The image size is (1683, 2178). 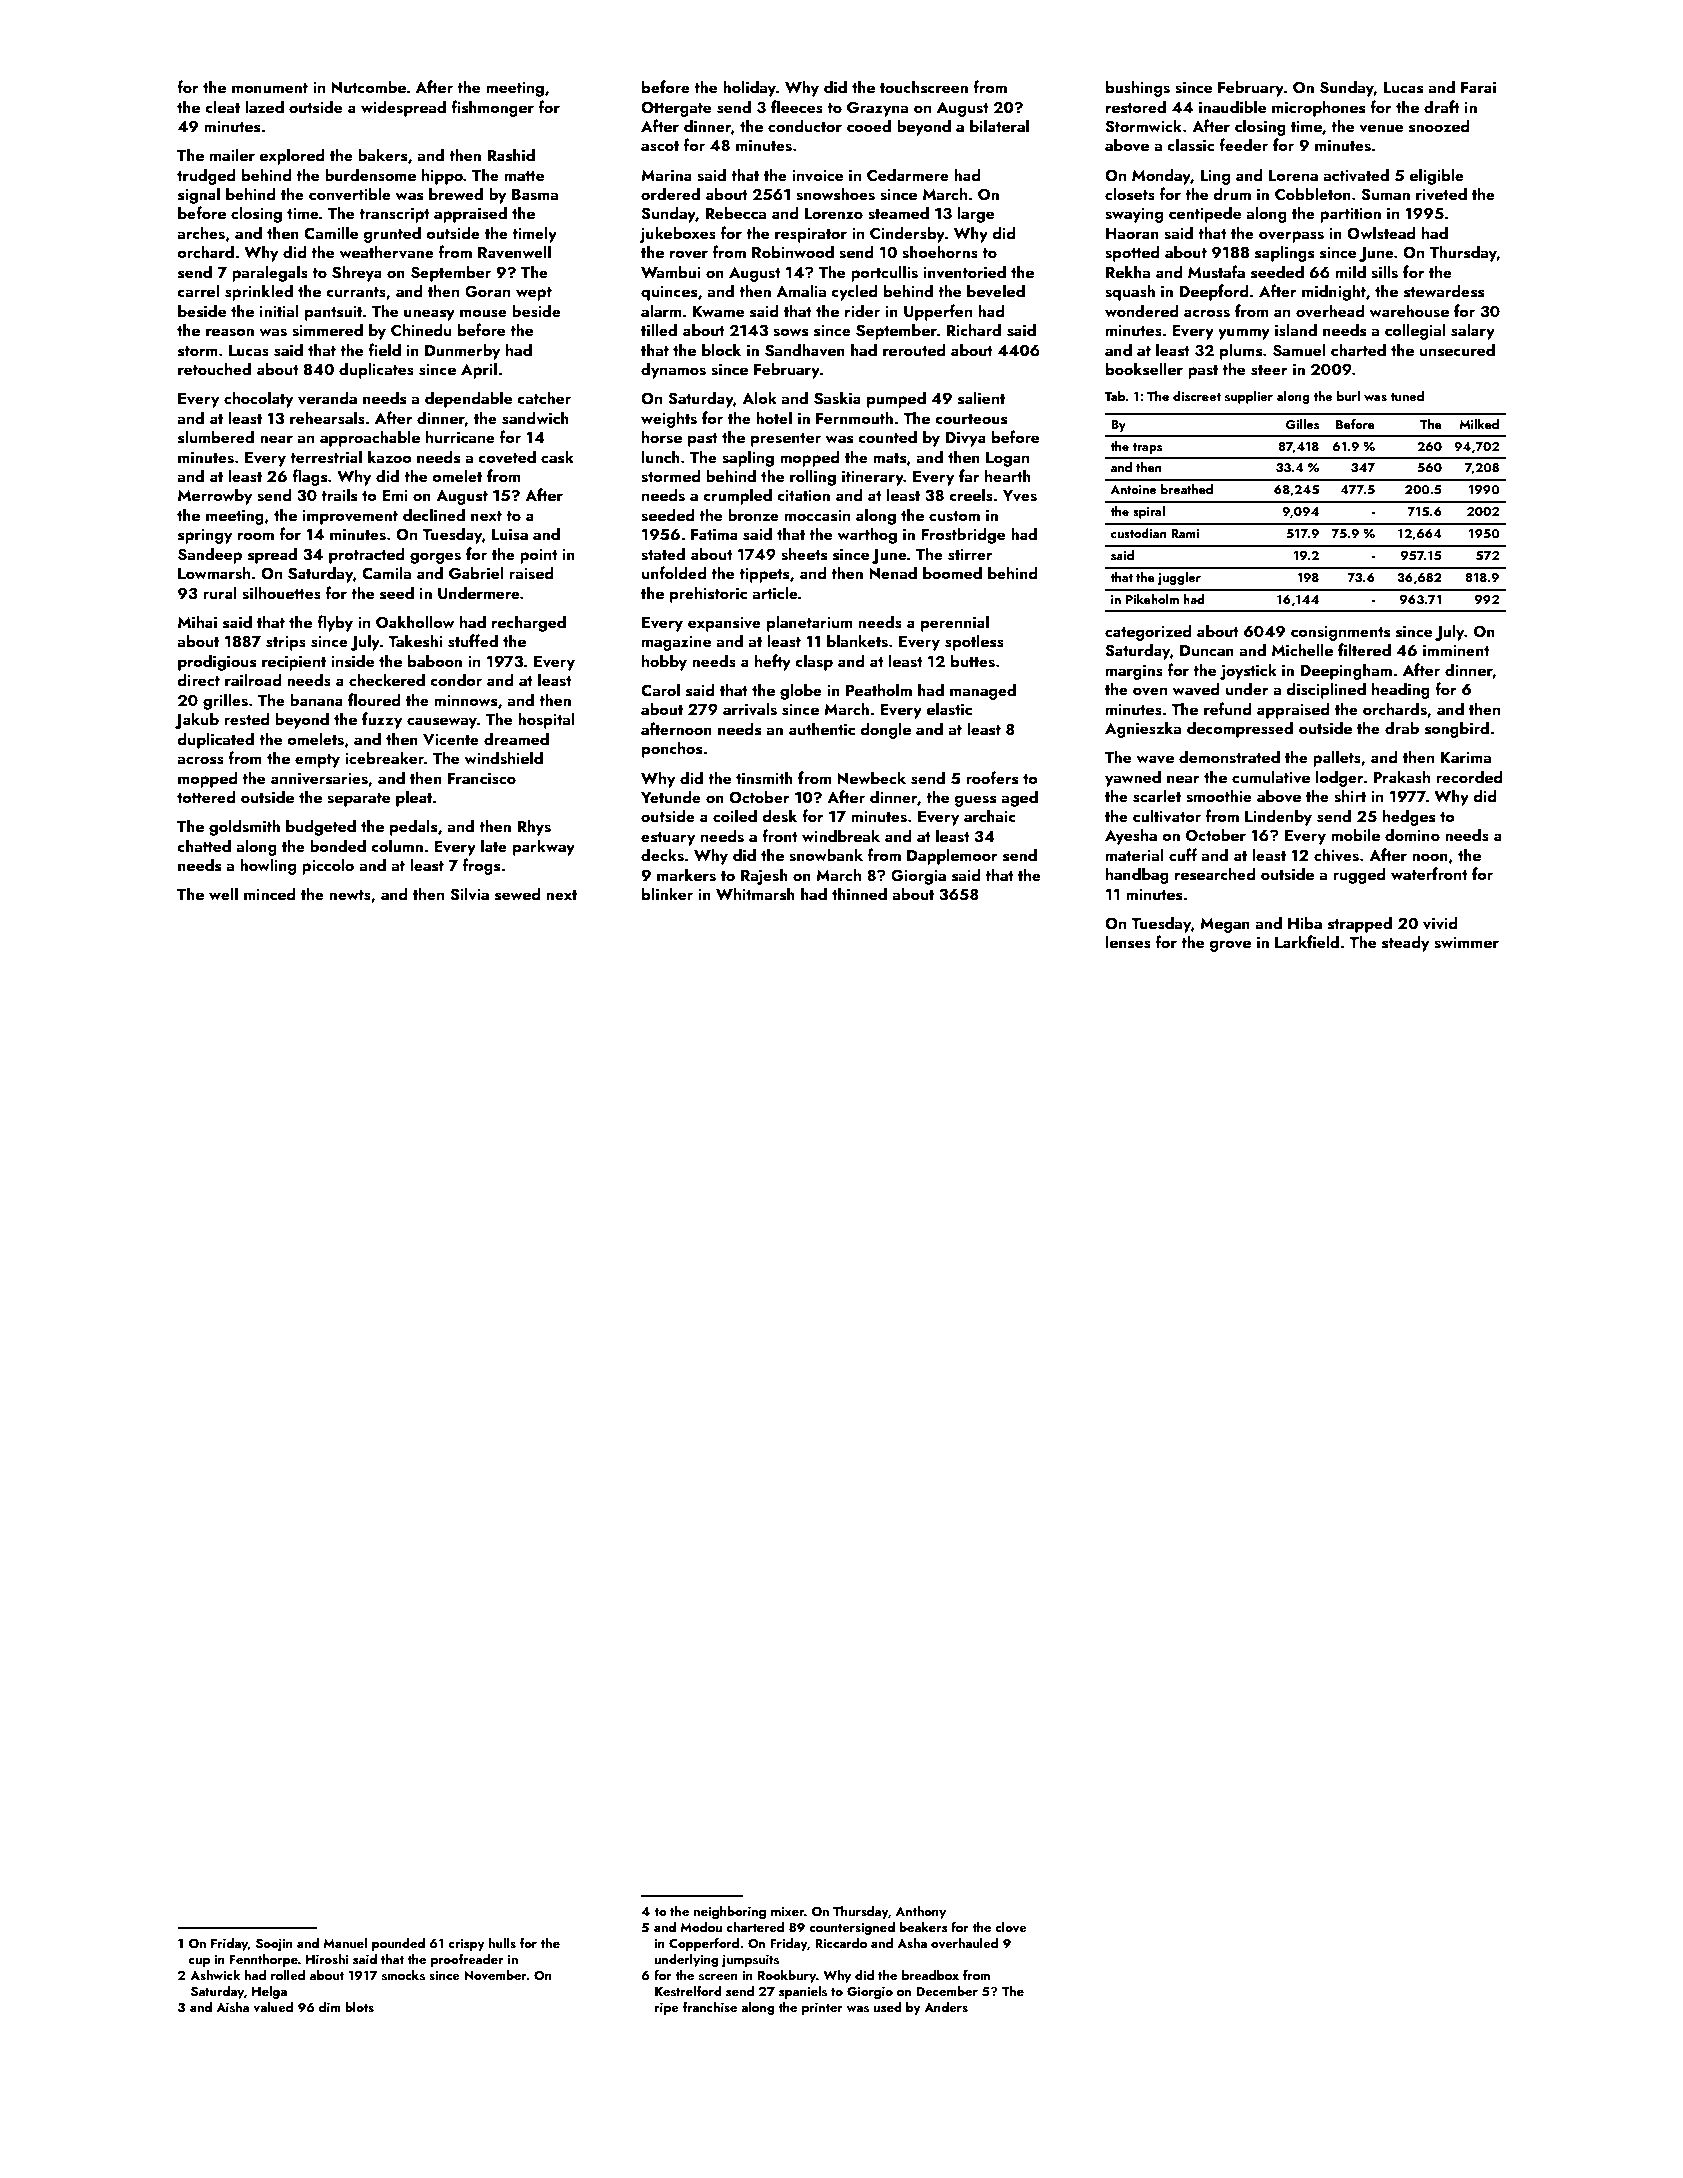 I want to click on Soojin, so click(x=274, y=1944).
